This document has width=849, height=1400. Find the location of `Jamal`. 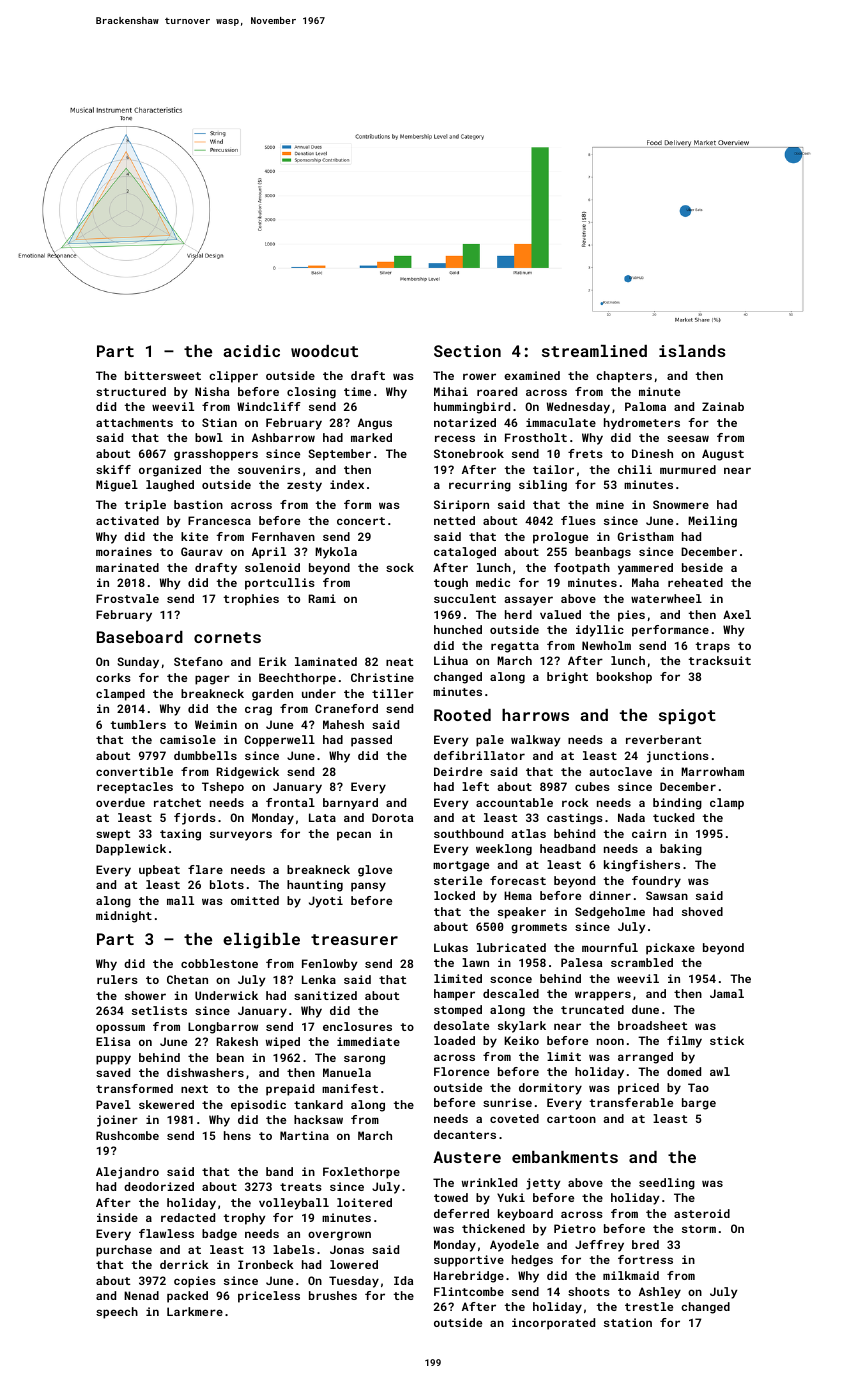

Jamal is located at coordinates (727, 993).
